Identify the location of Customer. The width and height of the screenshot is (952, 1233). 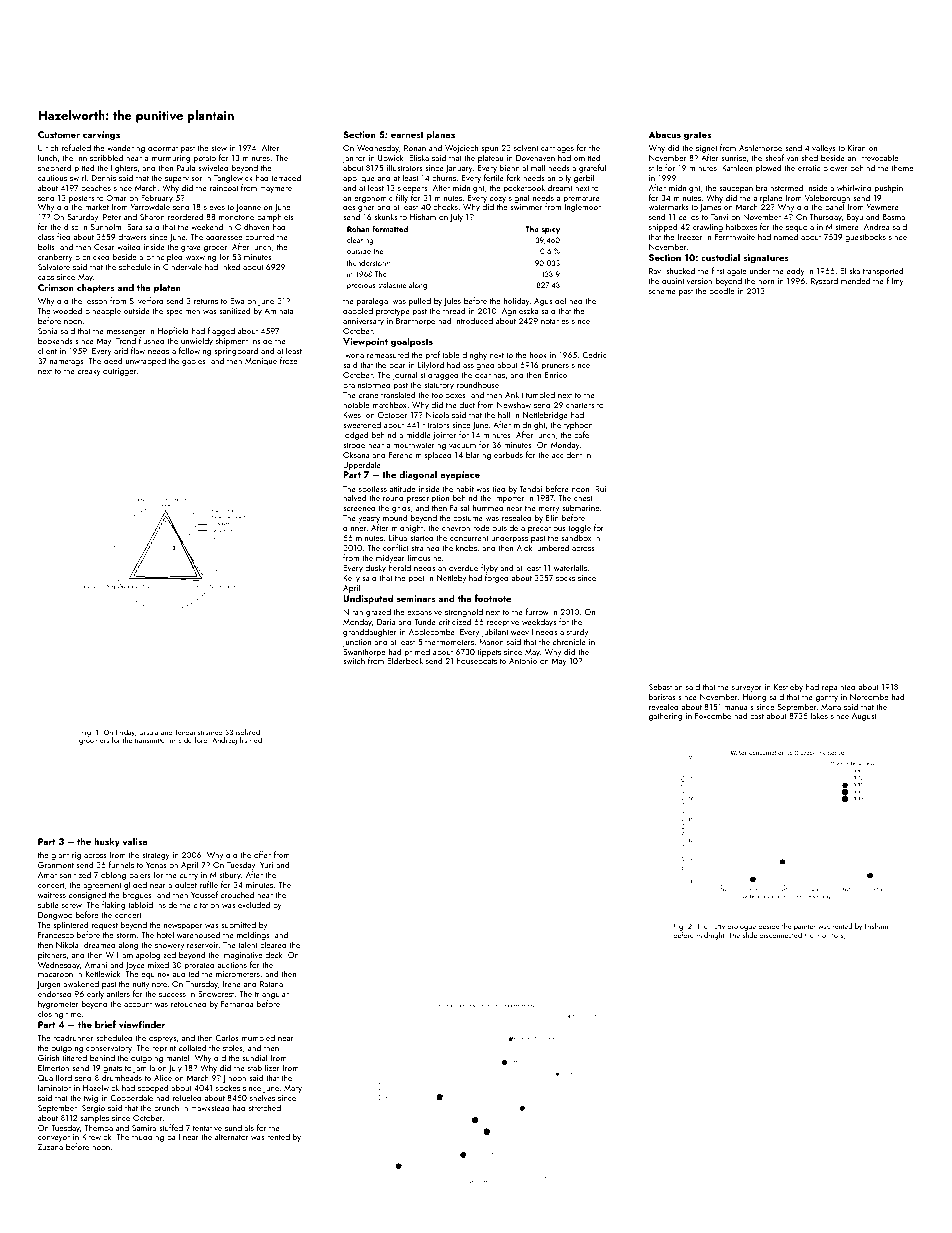
(59, 134).
